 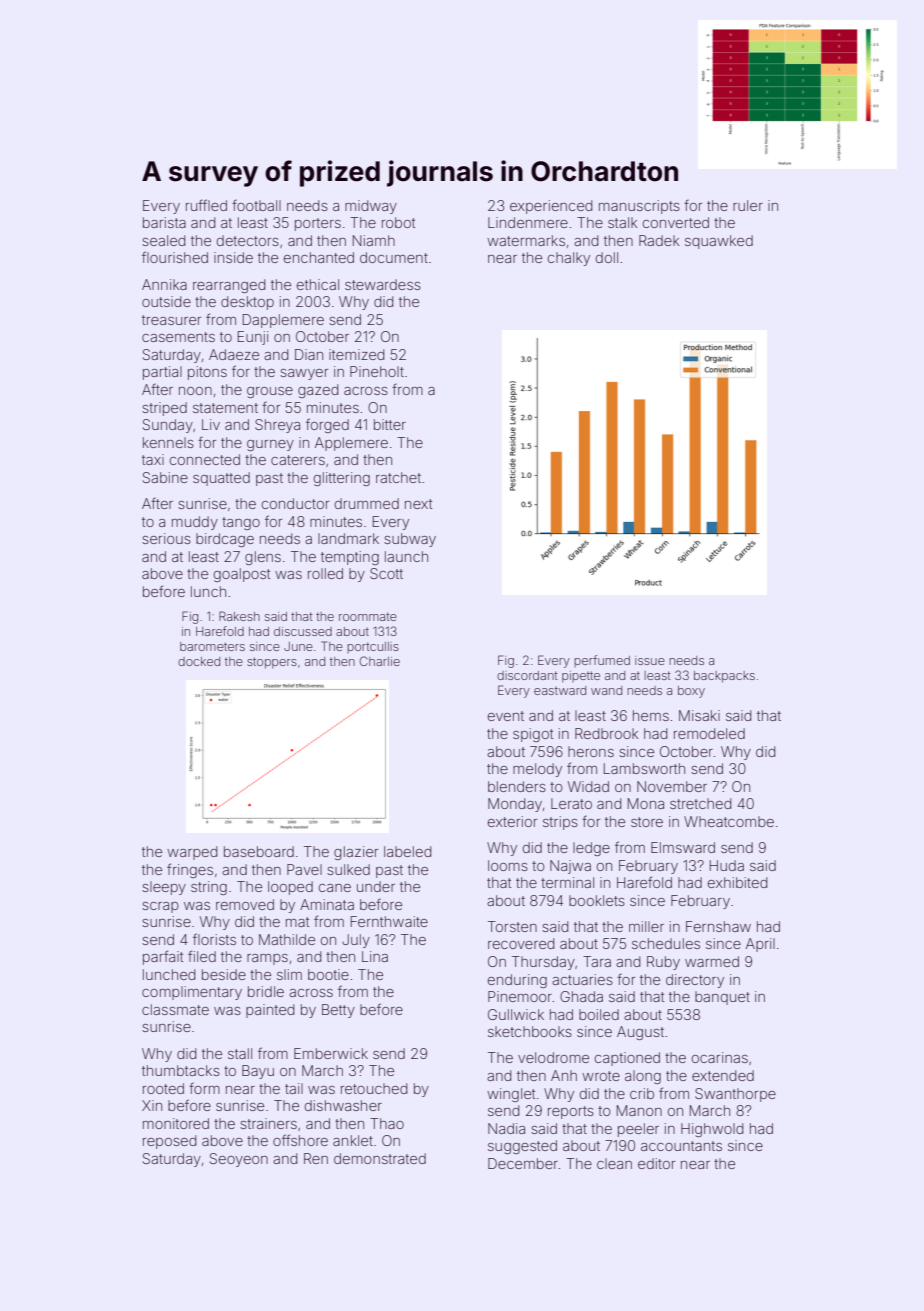 What do you see at coordinates (268, 1123) in the document?
I see `strainers` at bounding box center [268, 1123].
